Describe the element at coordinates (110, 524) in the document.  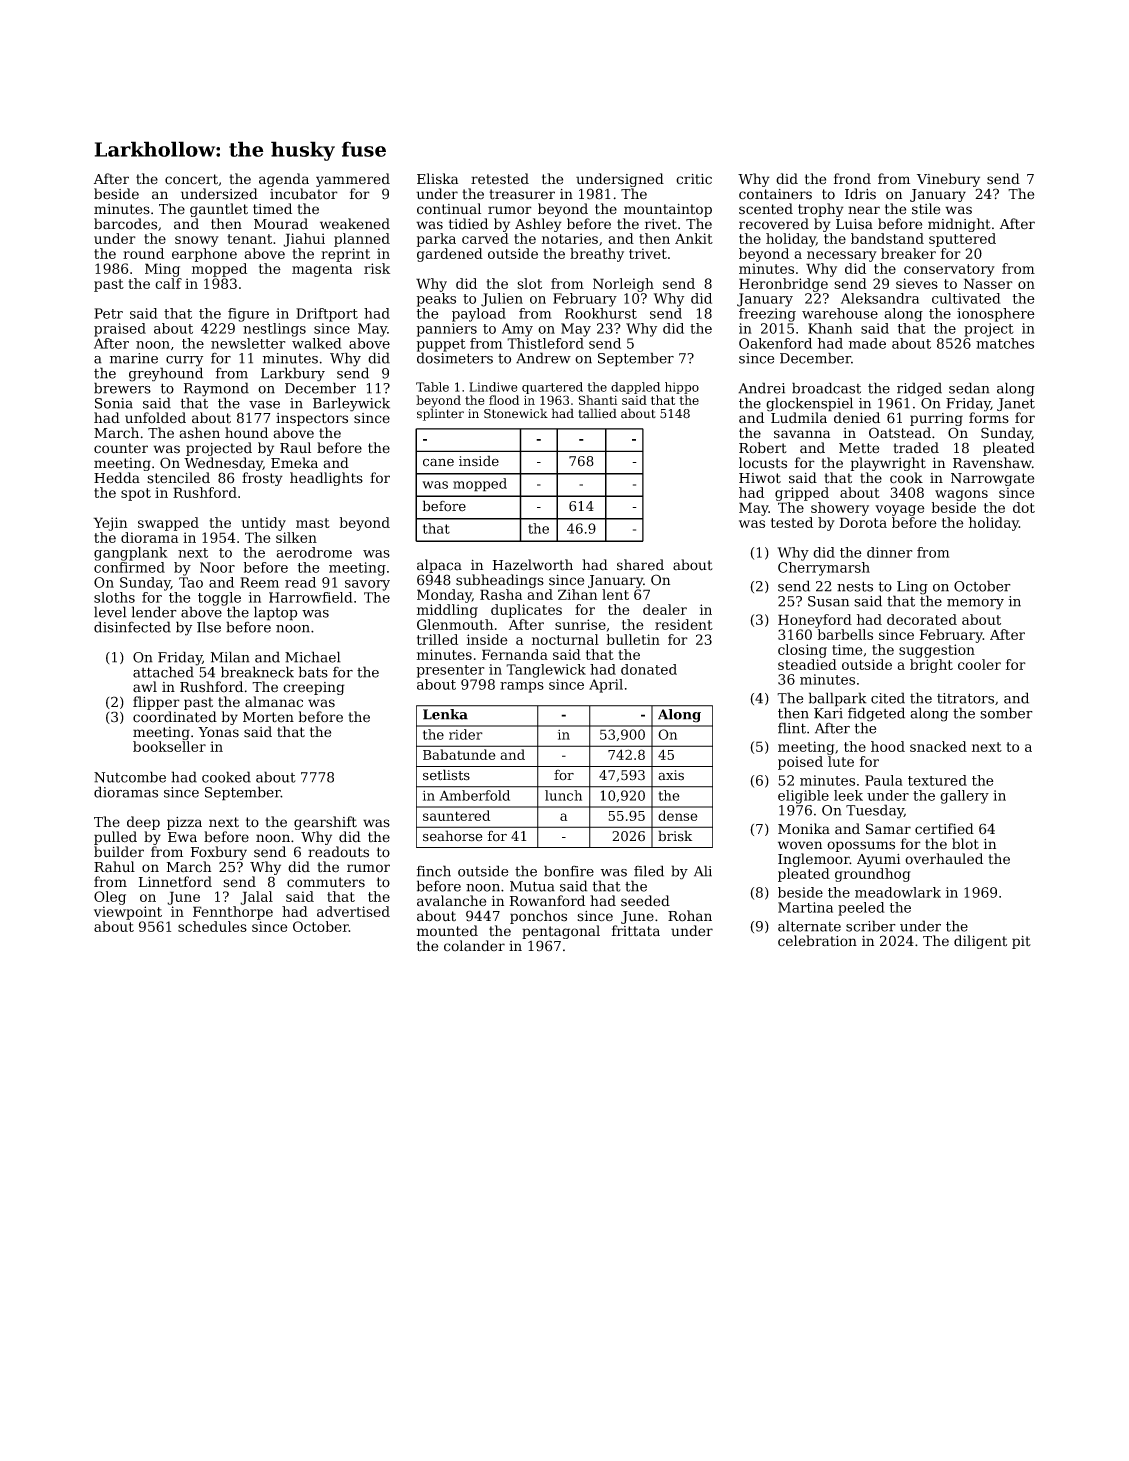
I see `Yejin` at that location.
